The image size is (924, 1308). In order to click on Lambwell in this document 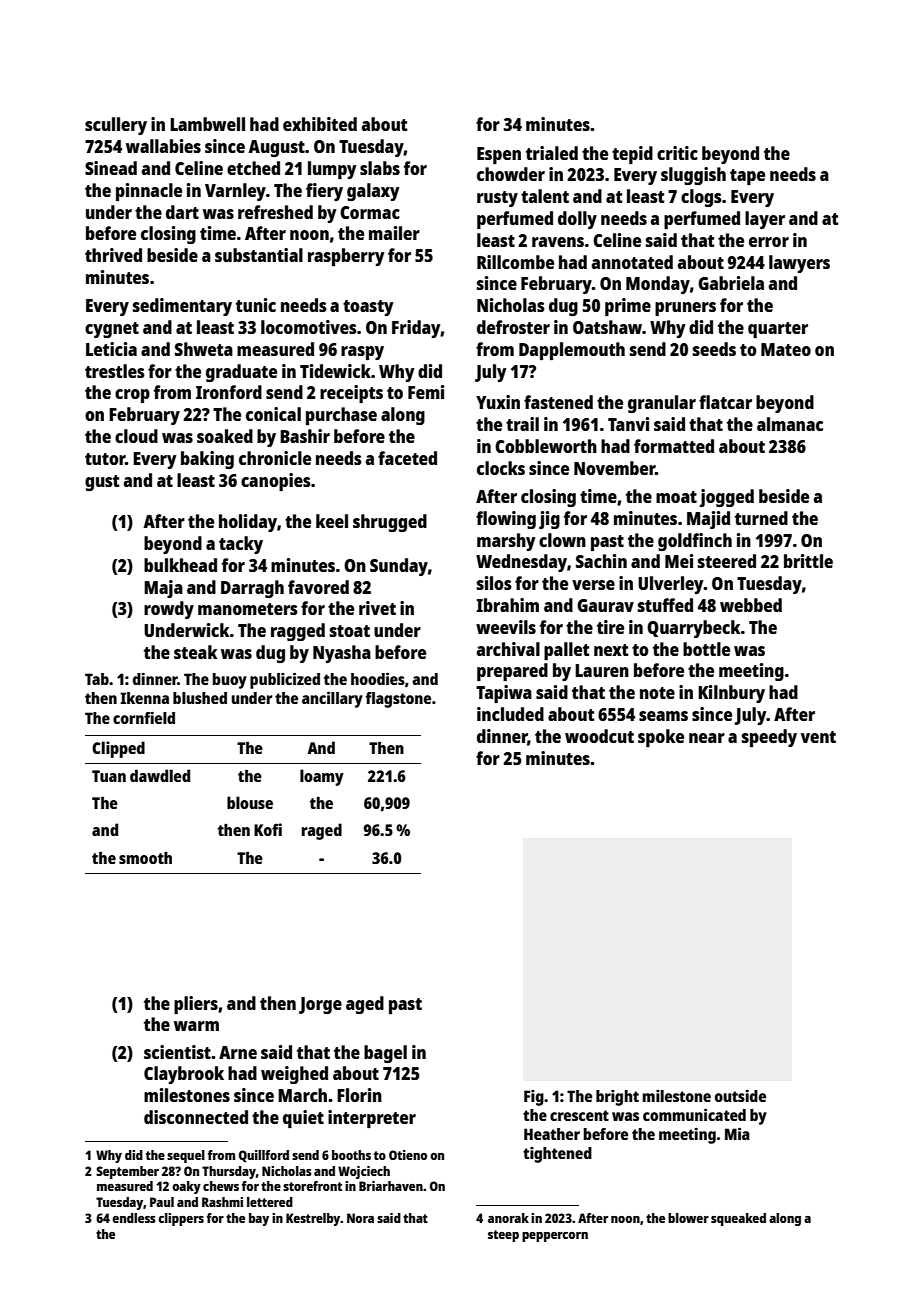, I will do `click(207, 124)`.
